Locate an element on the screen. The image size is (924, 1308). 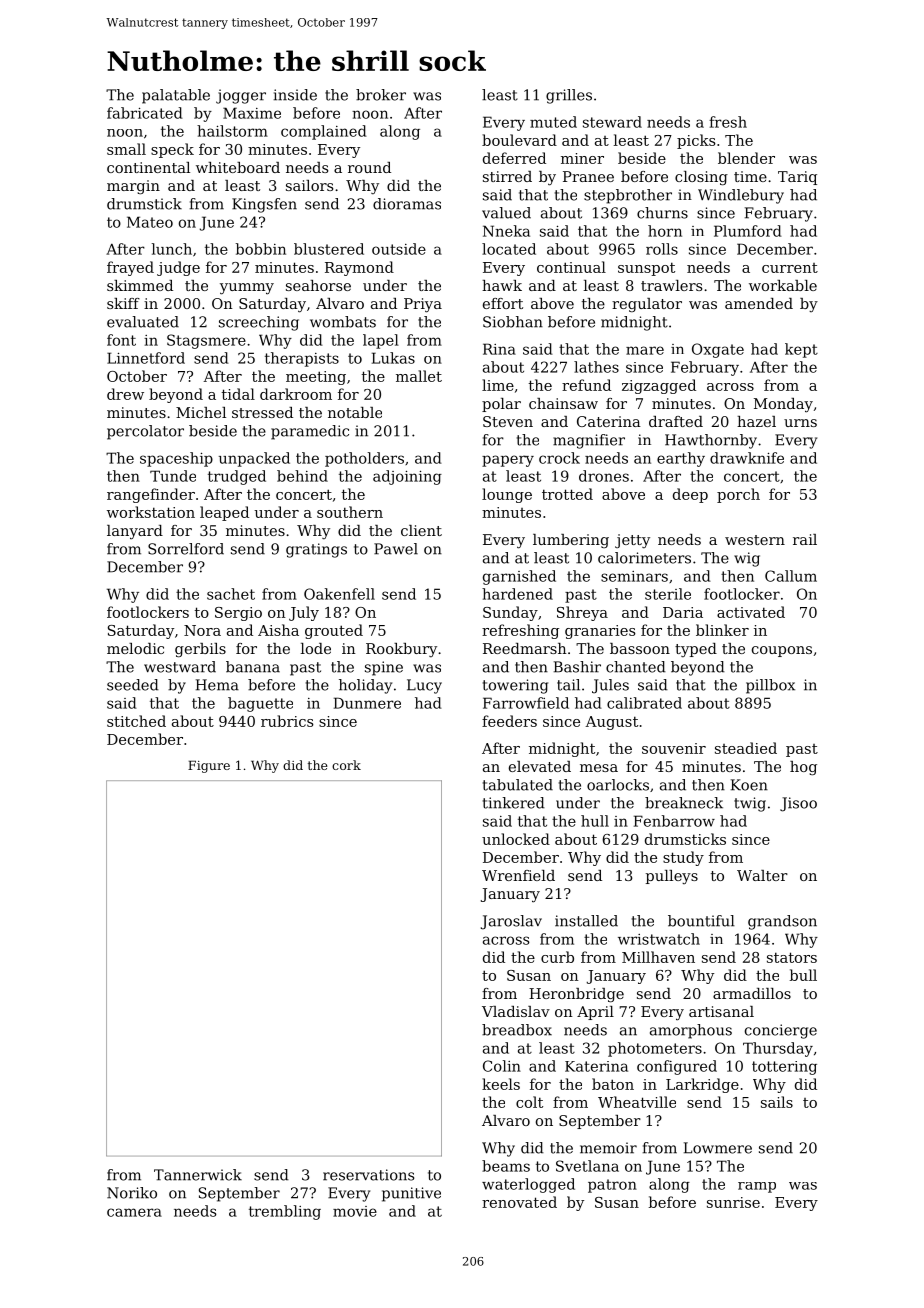
stepbrother is located at coordinates (628, 196).
